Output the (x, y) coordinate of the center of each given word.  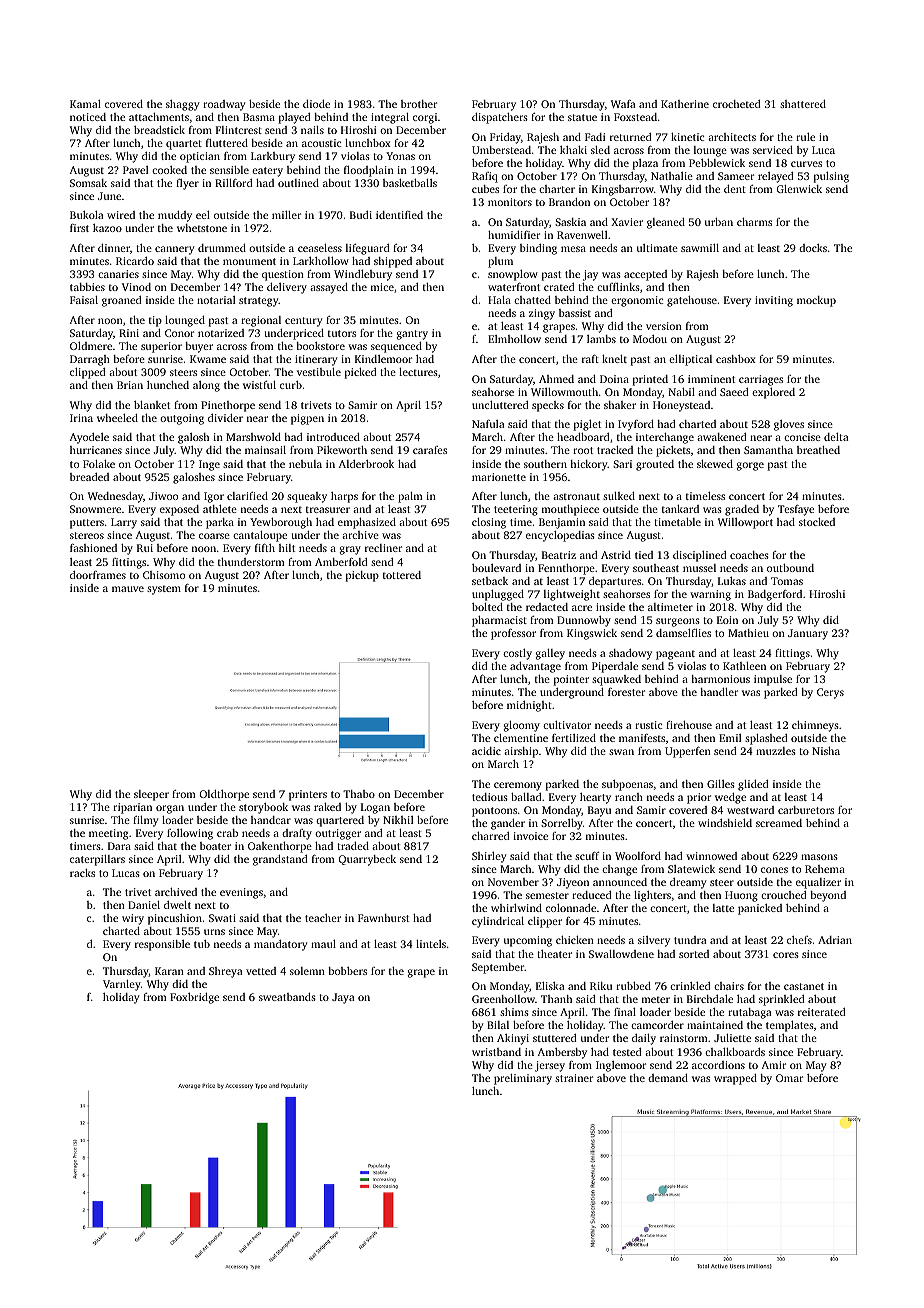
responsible (162, 945)
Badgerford (775, 595)
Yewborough (281, 523)
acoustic (322, 143)
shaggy (183, 105)
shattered (803, 104)
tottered (402, 575)
